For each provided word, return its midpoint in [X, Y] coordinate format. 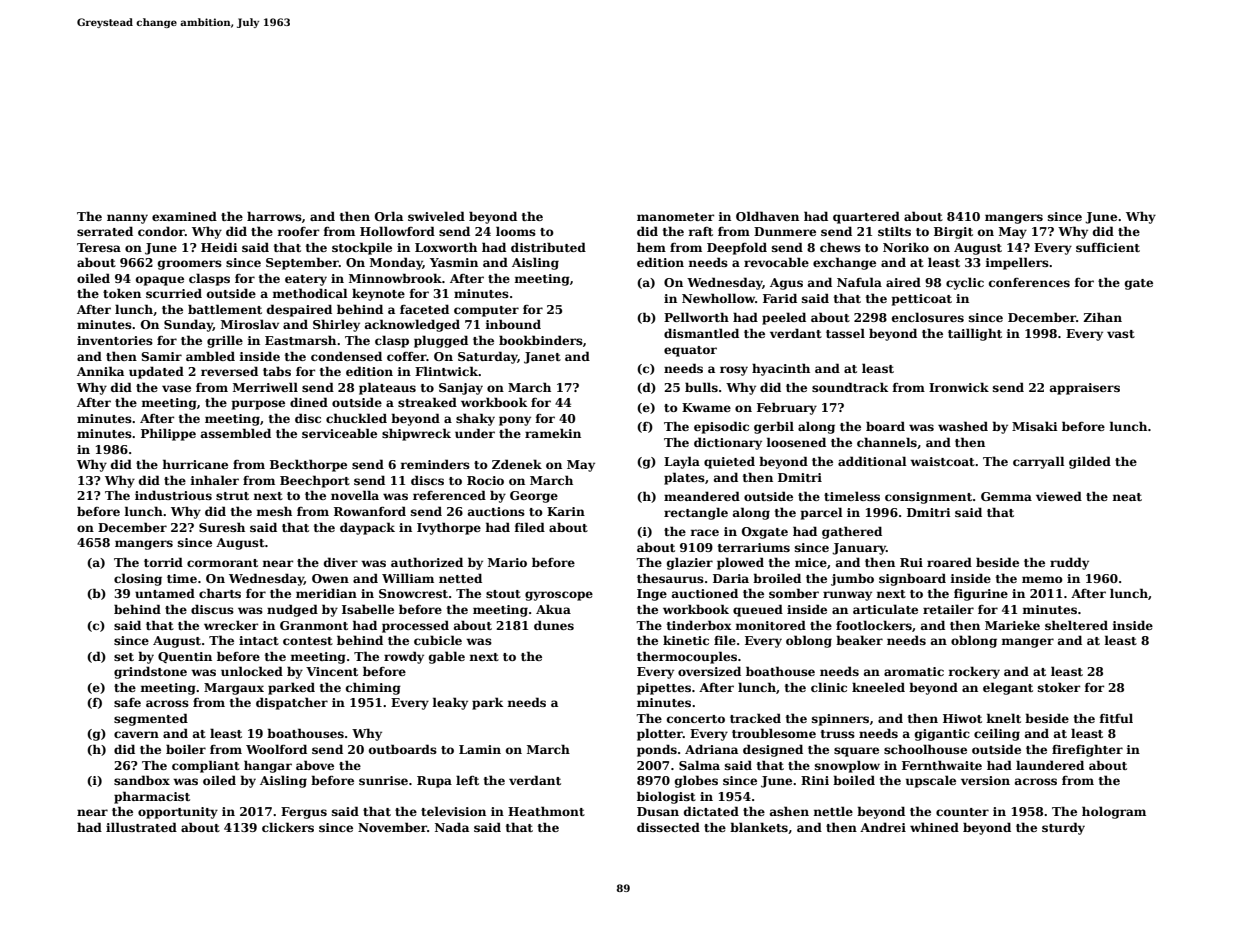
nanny [127, 219]
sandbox [142, 780]
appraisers [1085, 389]
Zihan [1102, 317]
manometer [675, 217]
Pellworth [696, 317]
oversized [709, 671]
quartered [866, 217]
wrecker [231, 625]
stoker [1059, 687]
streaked [427, 402]
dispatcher [292, 703]
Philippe [168, 434]
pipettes [664, 689]
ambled [210, 356]
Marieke [1012, 625]
